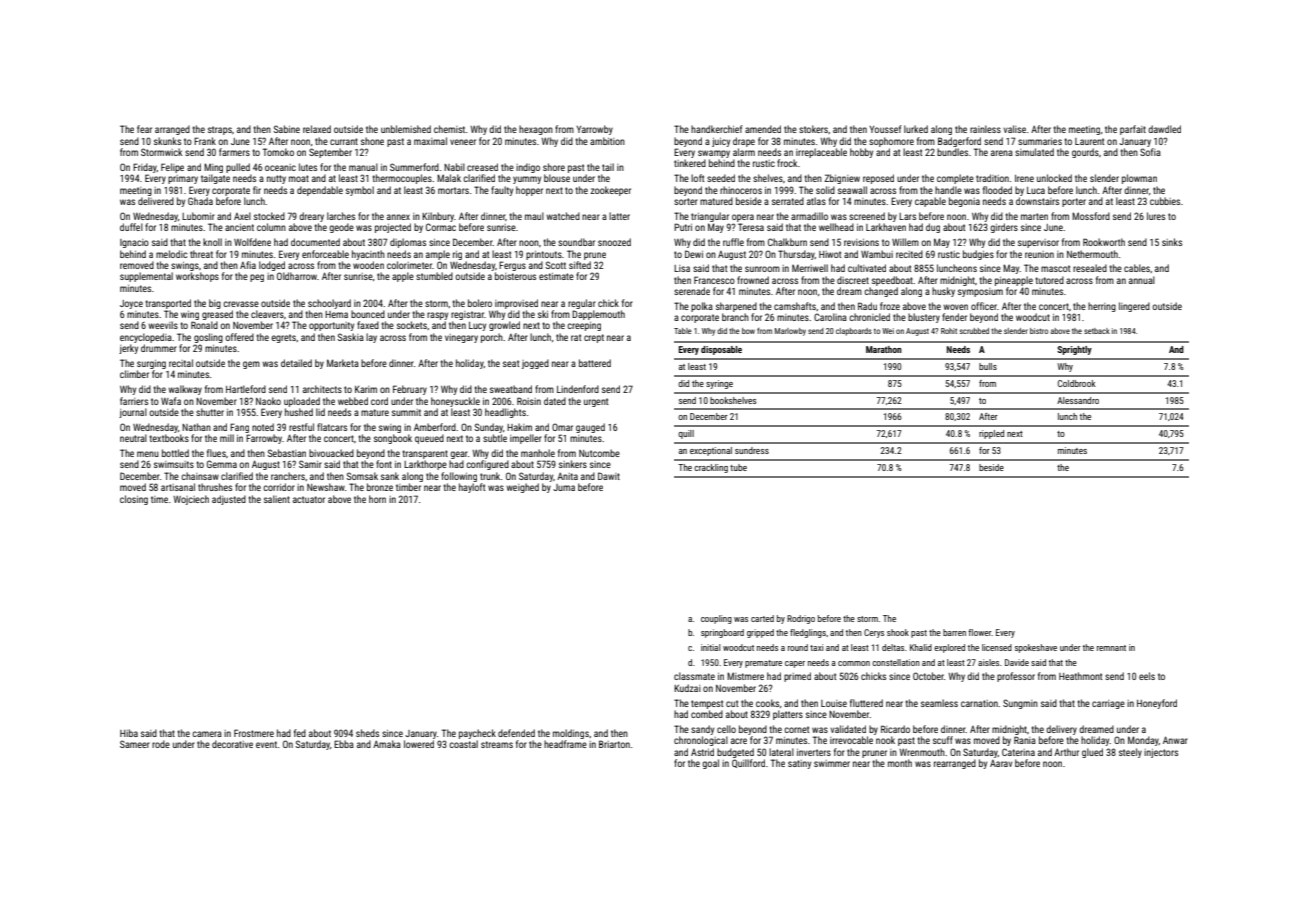 The width and height of the image is (1308, 924). I want to click on sheds, so click(367, 733).
